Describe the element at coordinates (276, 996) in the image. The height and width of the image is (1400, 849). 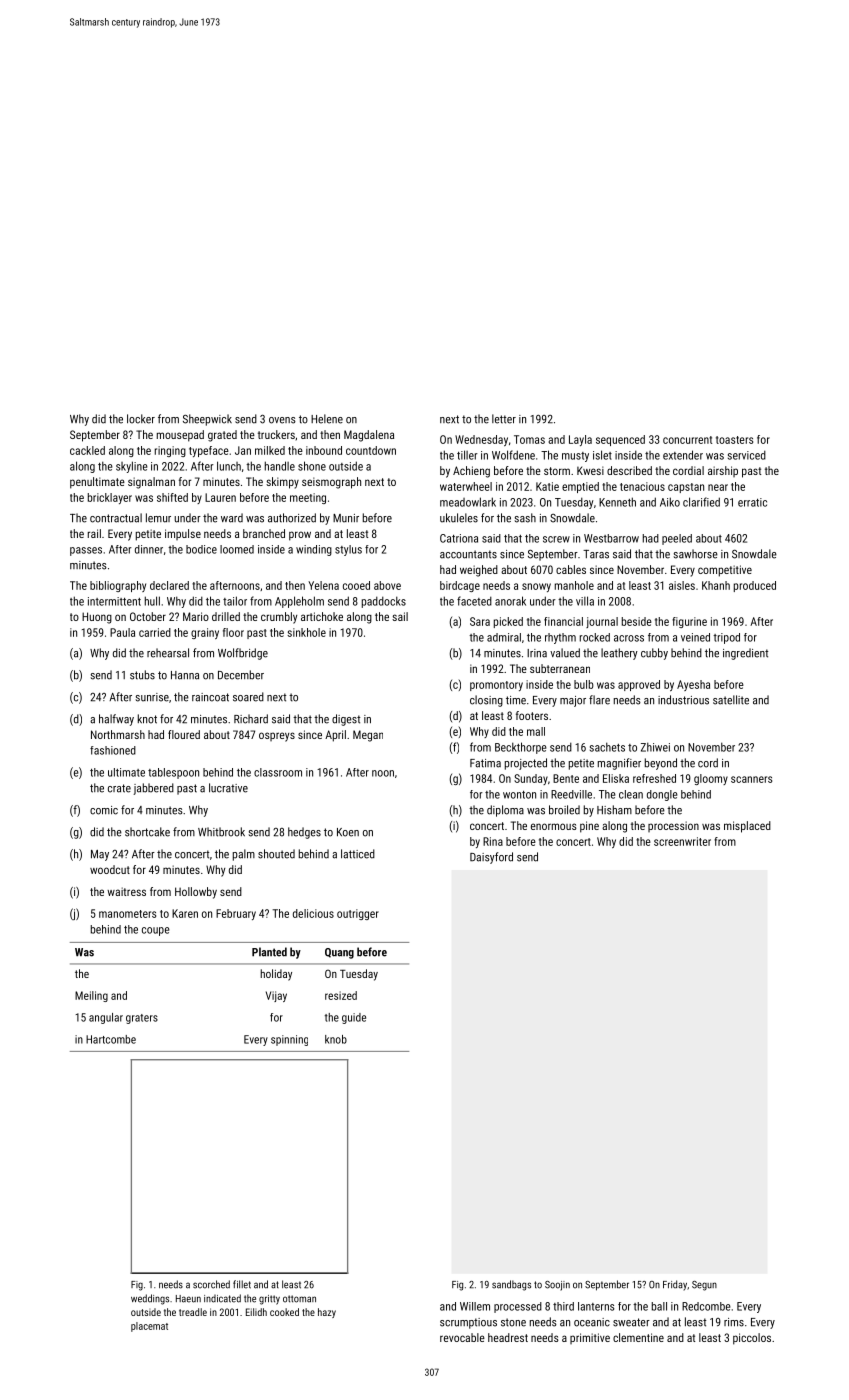
I see `Vijay` at that location.
